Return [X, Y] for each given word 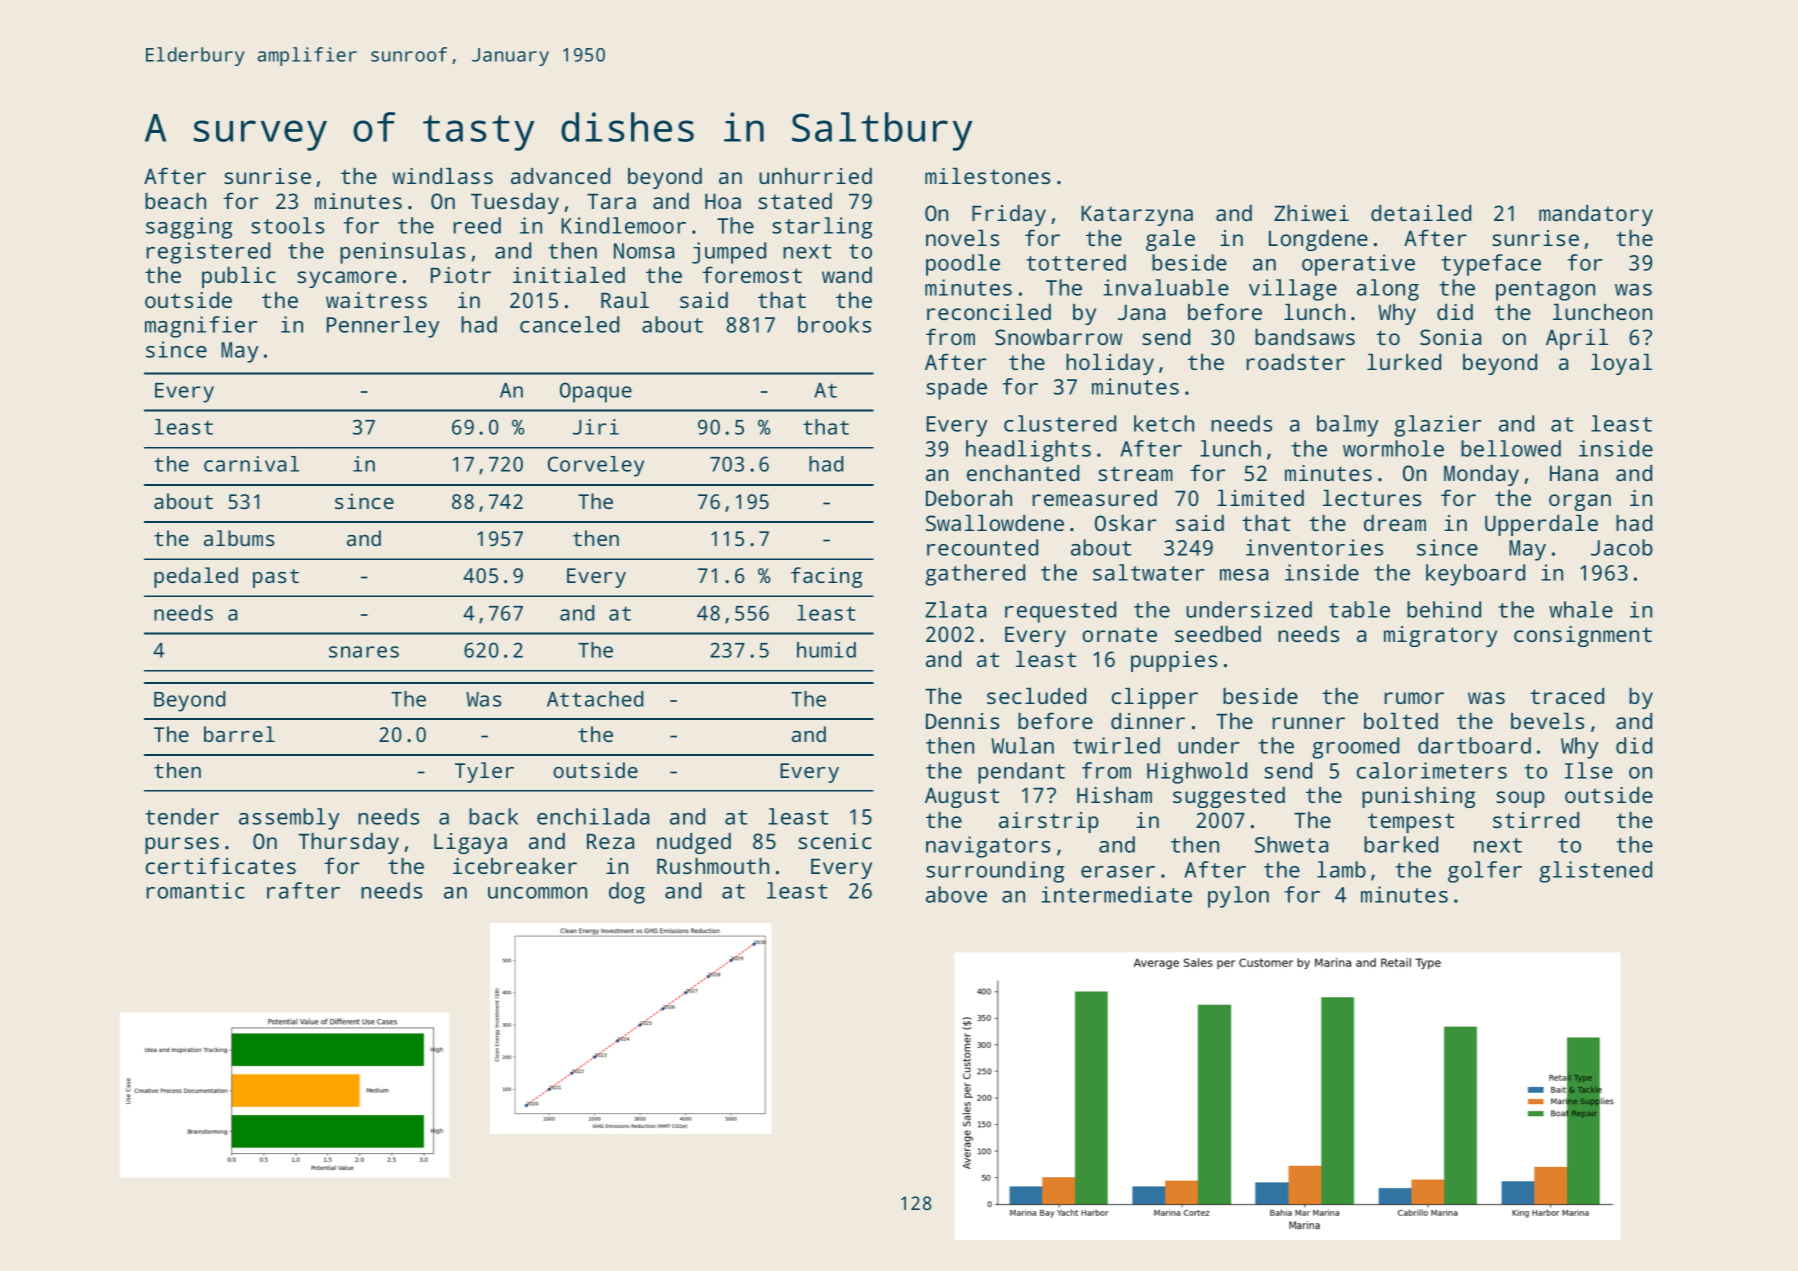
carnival [251, 464]
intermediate [1116, 894]
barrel [239, 734]
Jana [1141, 312]
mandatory [1596, 215]
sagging [189, 228]
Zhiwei [1311, 213]
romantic [196, 890]
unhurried [815, 176]
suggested [1229, 797]
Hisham [1114, 795]
